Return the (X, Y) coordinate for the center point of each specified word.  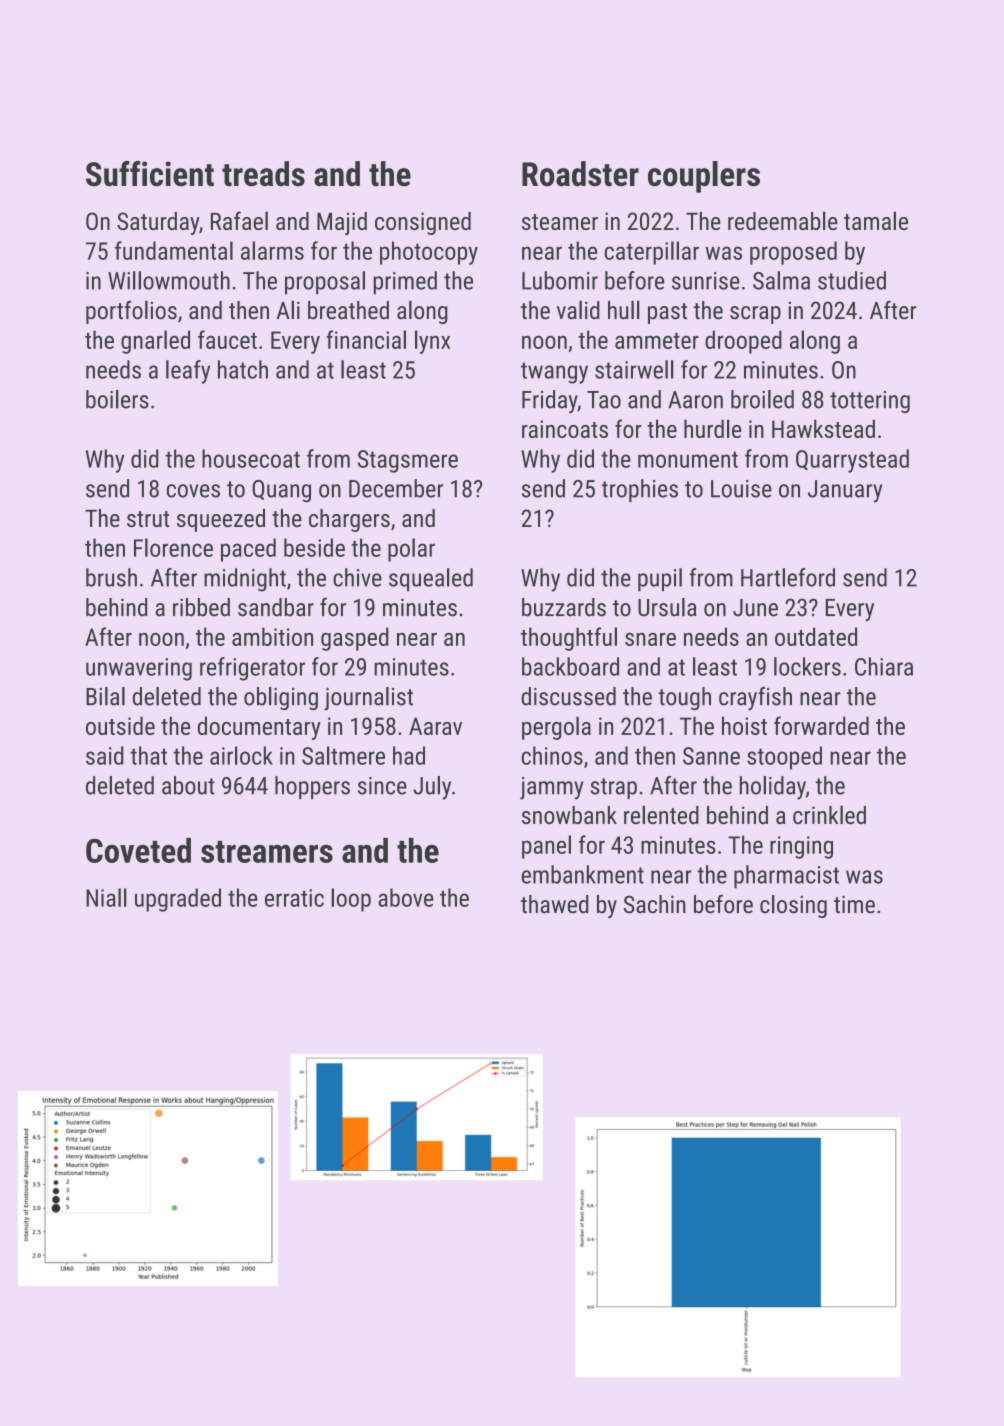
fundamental (174, 250)
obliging (281, 698)
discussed (568, 696)
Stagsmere (408, 461)
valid (578, 310)
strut (148, 519)
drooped (743, 342)
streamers (267, 852)
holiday (773, 788)
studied (852, 280)
